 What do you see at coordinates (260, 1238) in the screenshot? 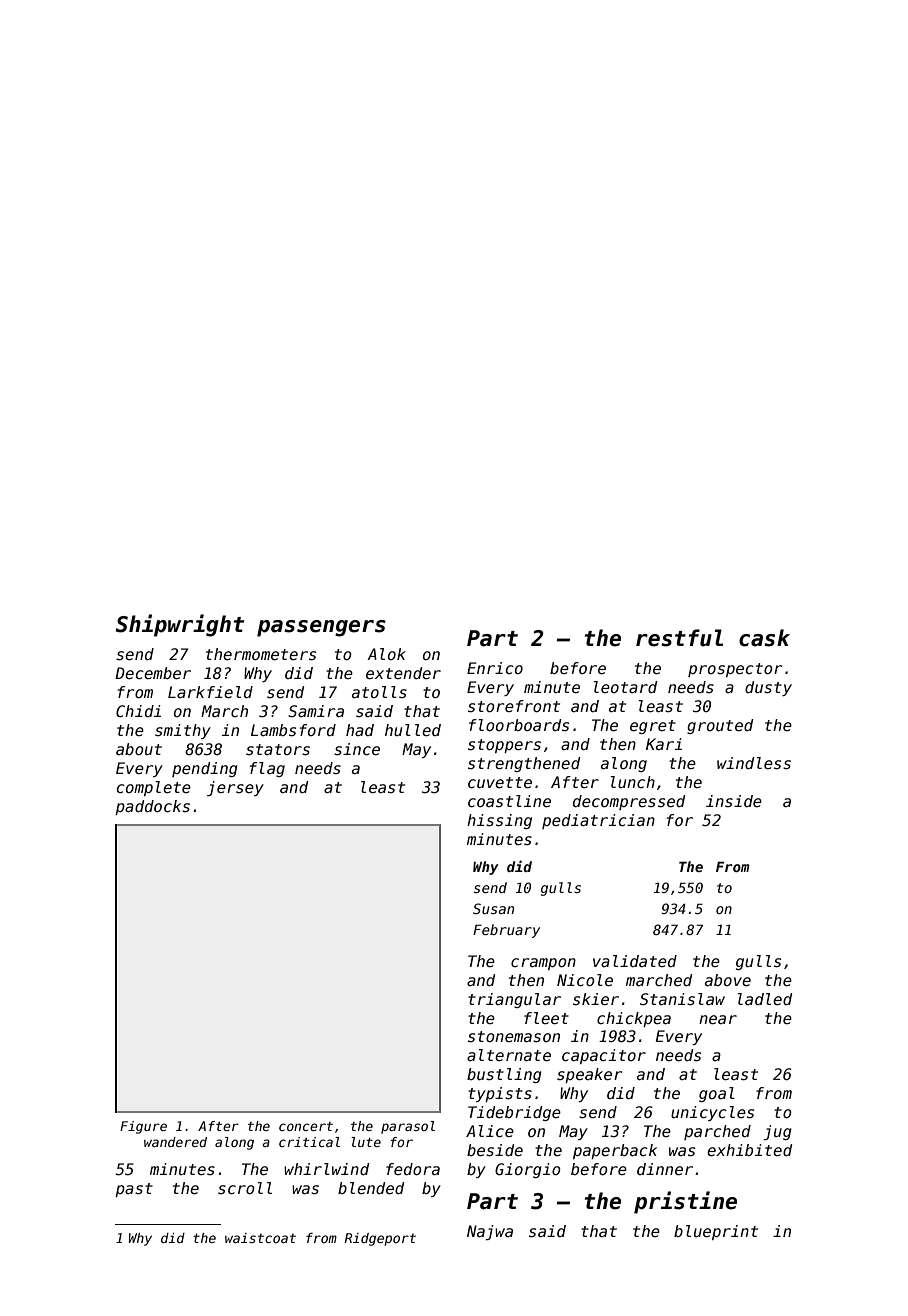
I see `waistcoat` at bounding box center [260, 1238].
